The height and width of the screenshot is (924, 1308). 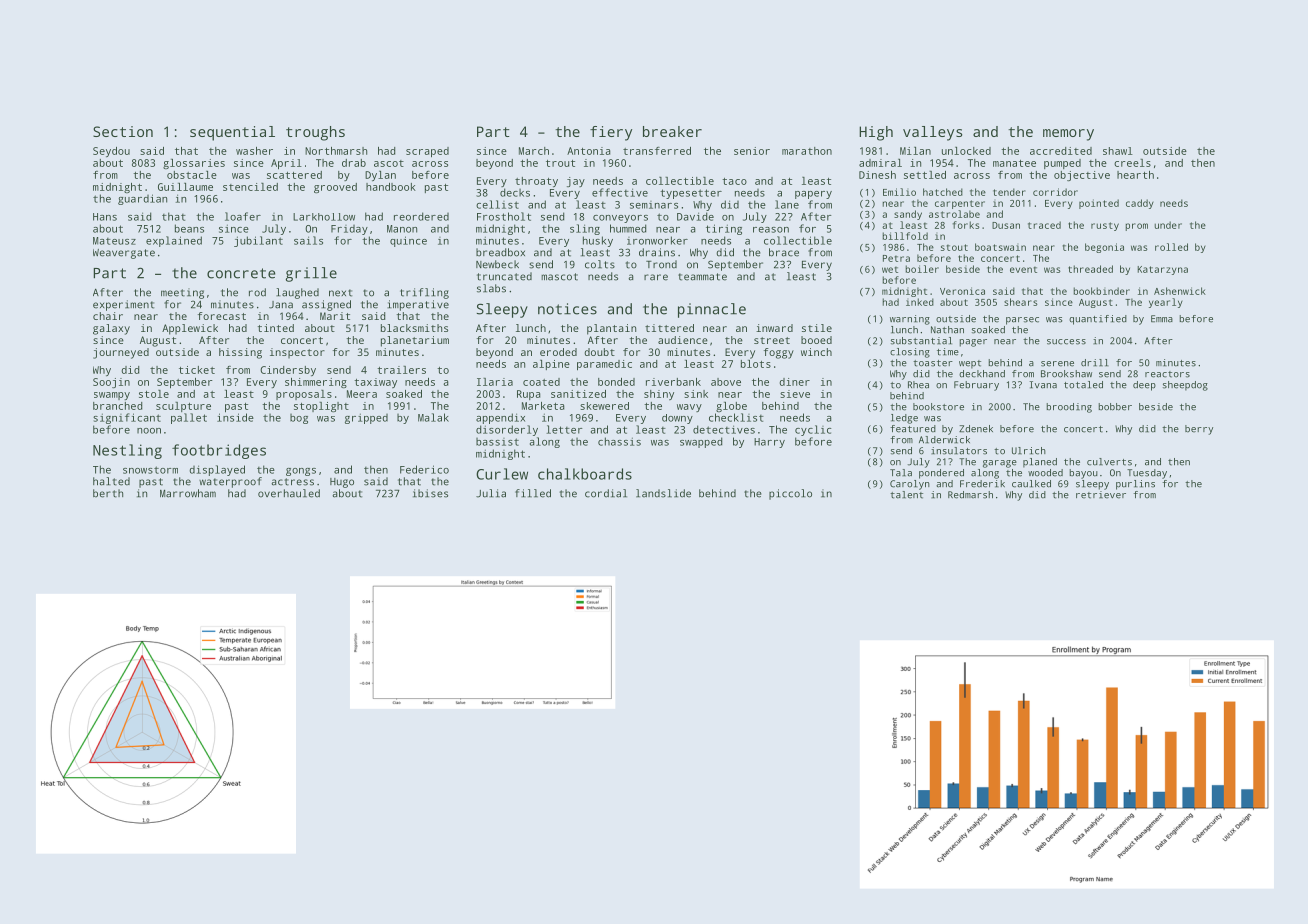 I want to click on wept, so click(x=970, y=364).
